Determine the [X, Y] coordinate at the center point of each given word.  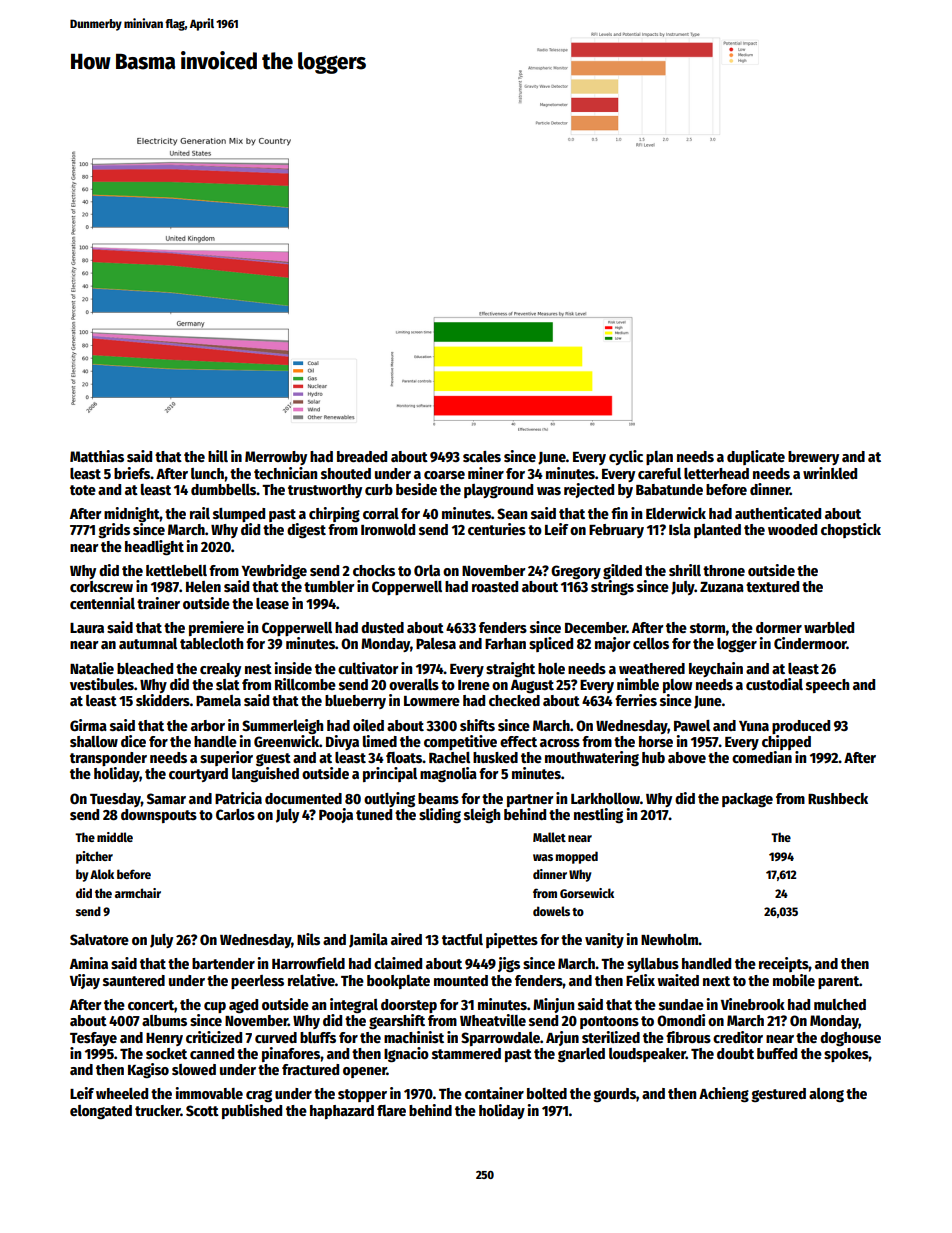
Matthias [97, 456]
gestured [778, 1095]
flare [391, 1110]
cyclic [626, 457]
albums [164, 1020]
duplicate [756, 457]
